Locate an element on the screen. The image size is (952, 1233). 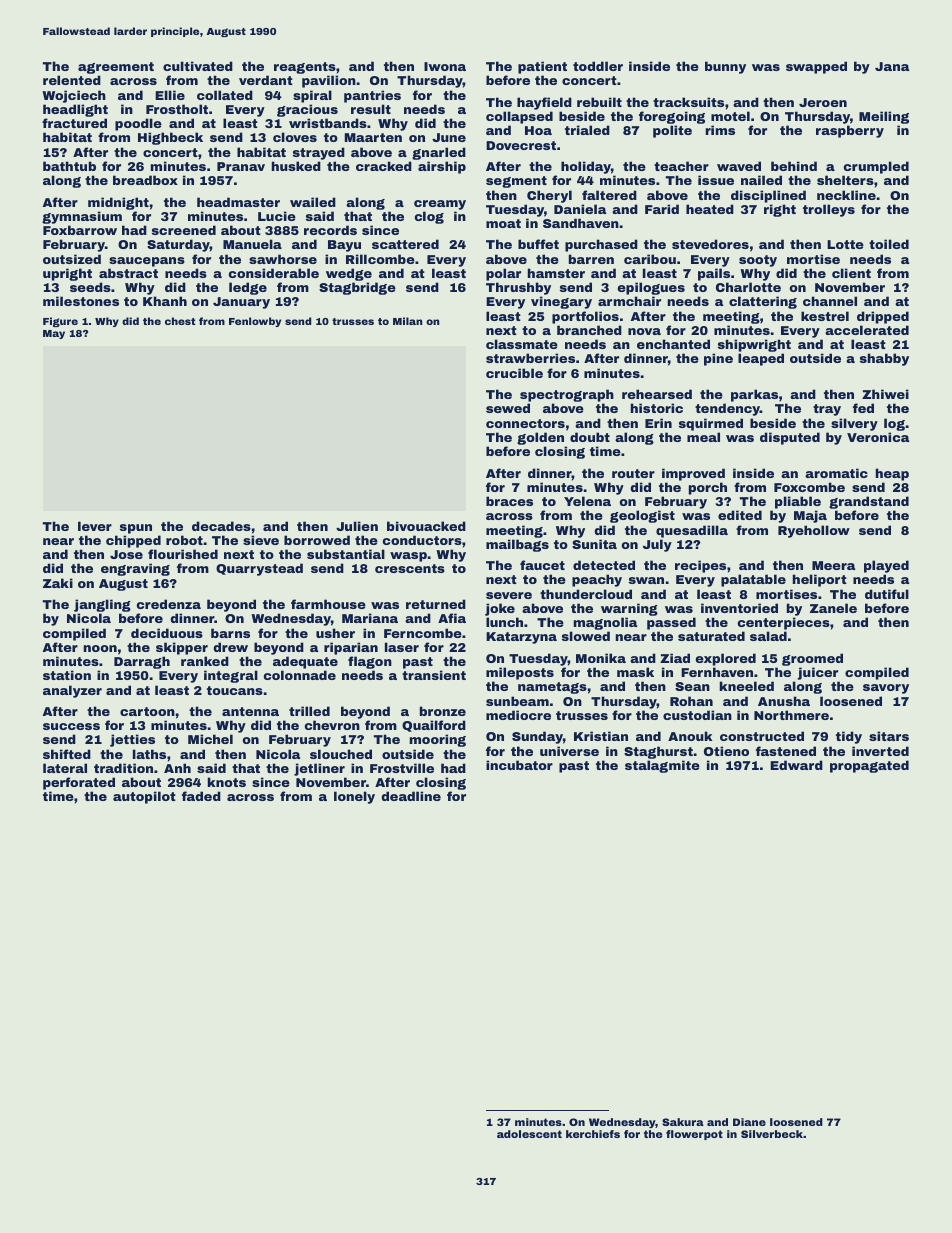
swapped is located at coordinates (816, 67).
